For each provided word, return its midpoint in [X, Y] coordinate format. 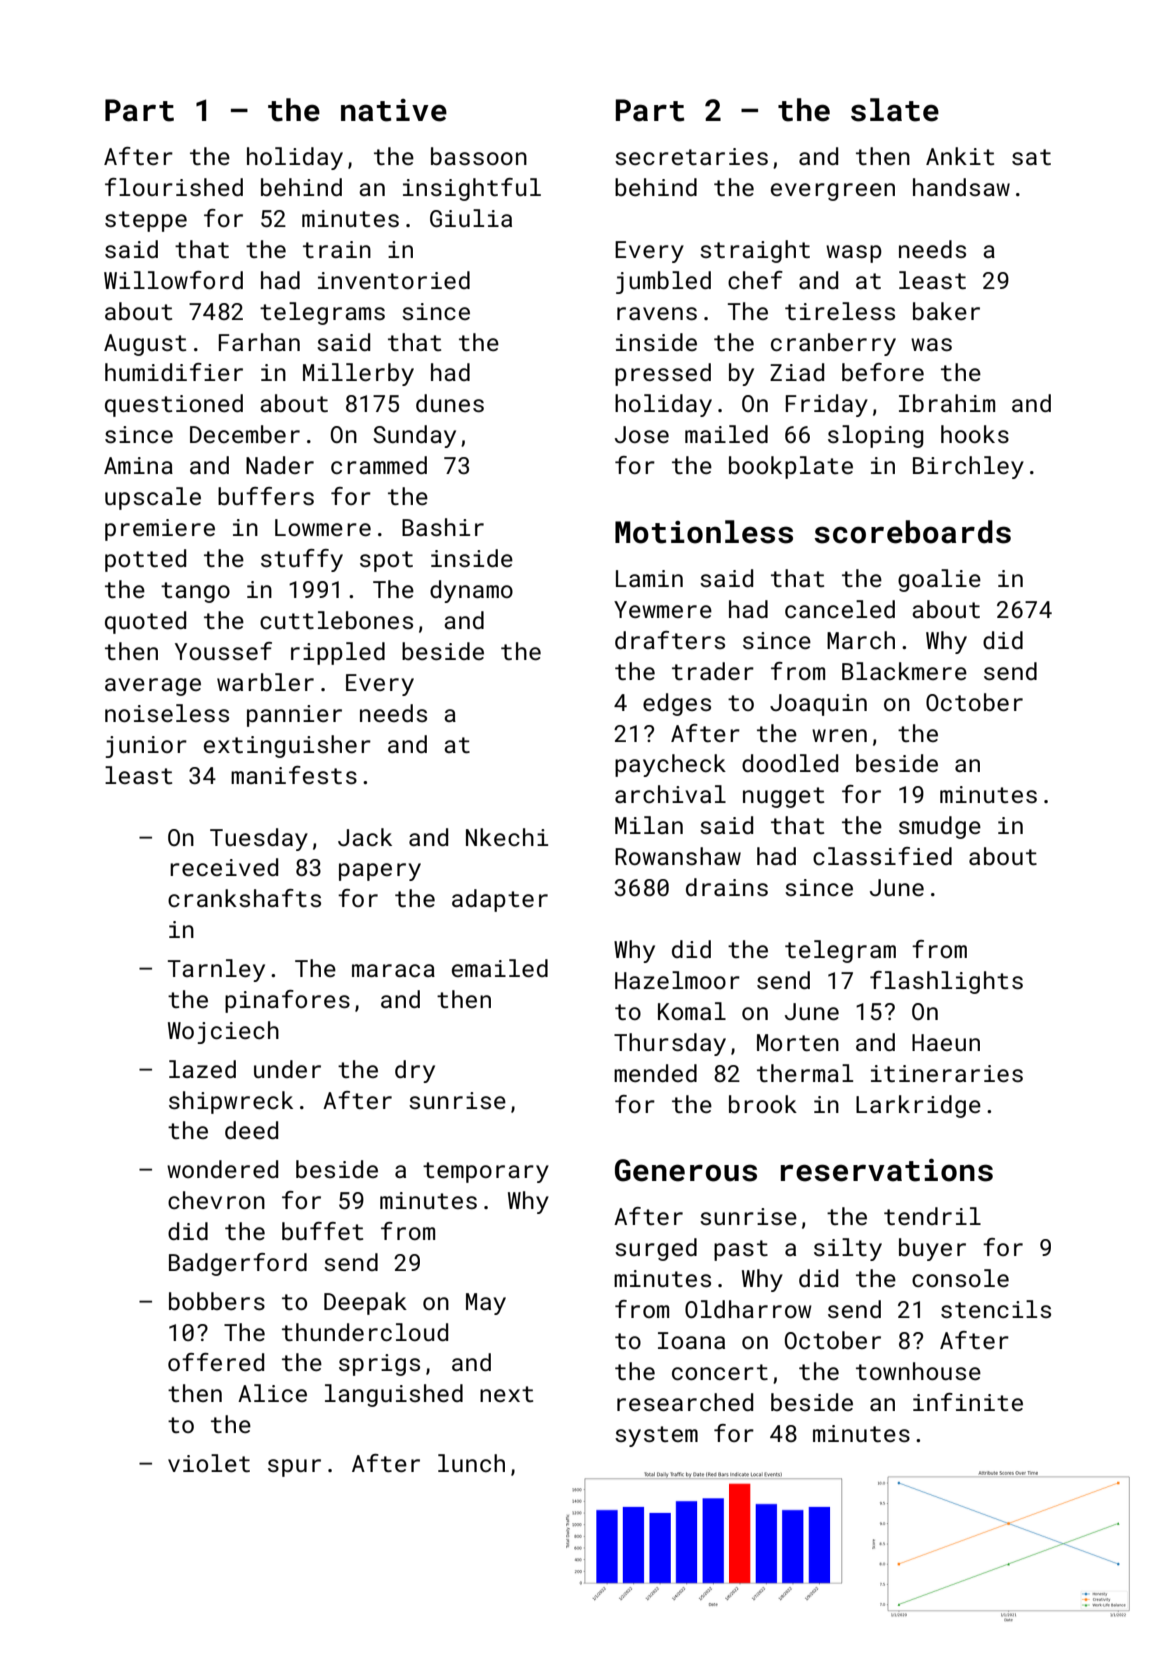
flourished [174, 187]
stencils [996, 1309]
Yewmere [663, 609]
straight [755, 251]
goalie [939, 580]
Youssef [223, 651]
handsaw [961, 187]
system [656, 1436]
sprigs [379, 1365]
